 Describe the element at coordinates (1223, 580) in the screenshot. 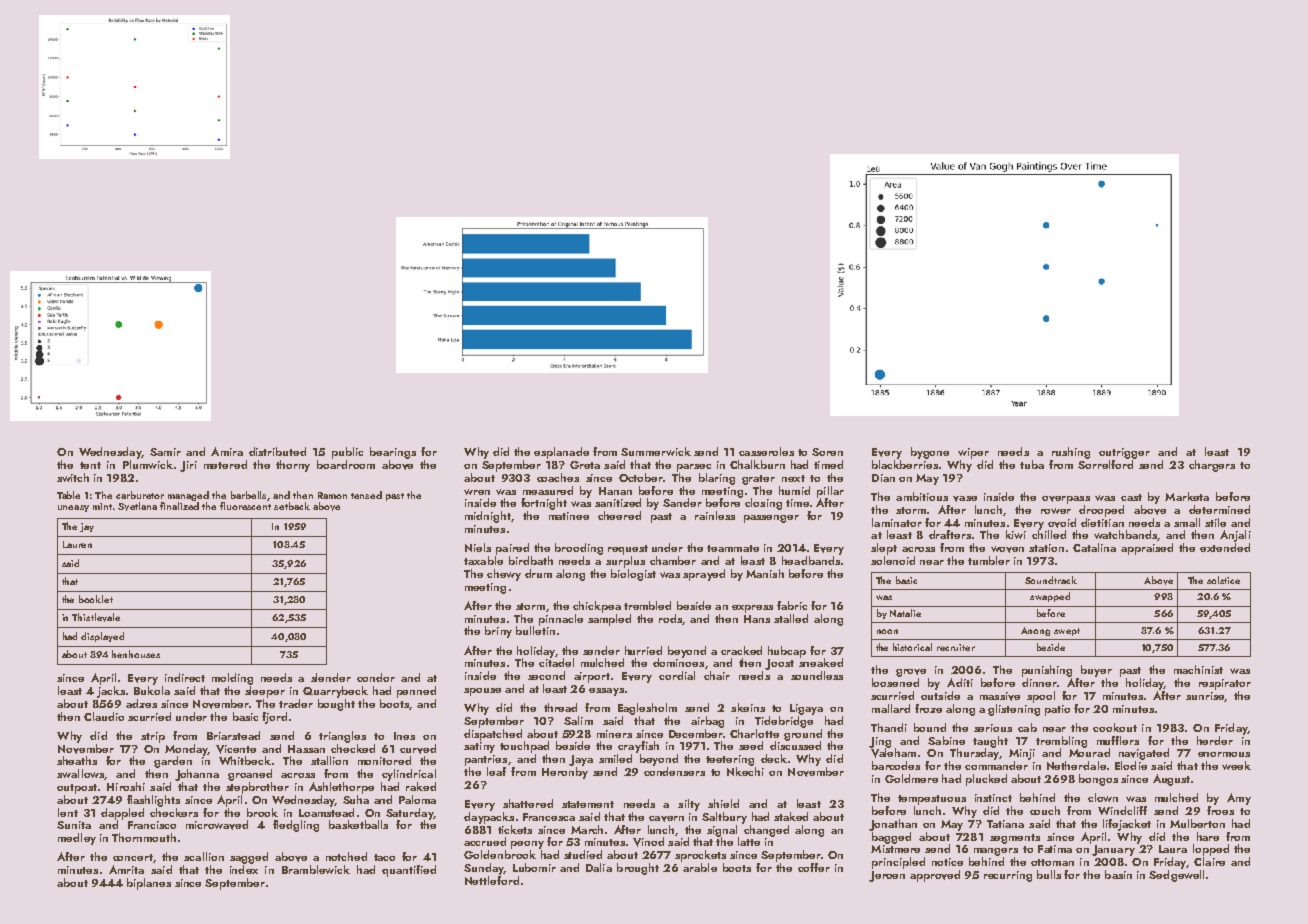

I see `solstice` at that location.
